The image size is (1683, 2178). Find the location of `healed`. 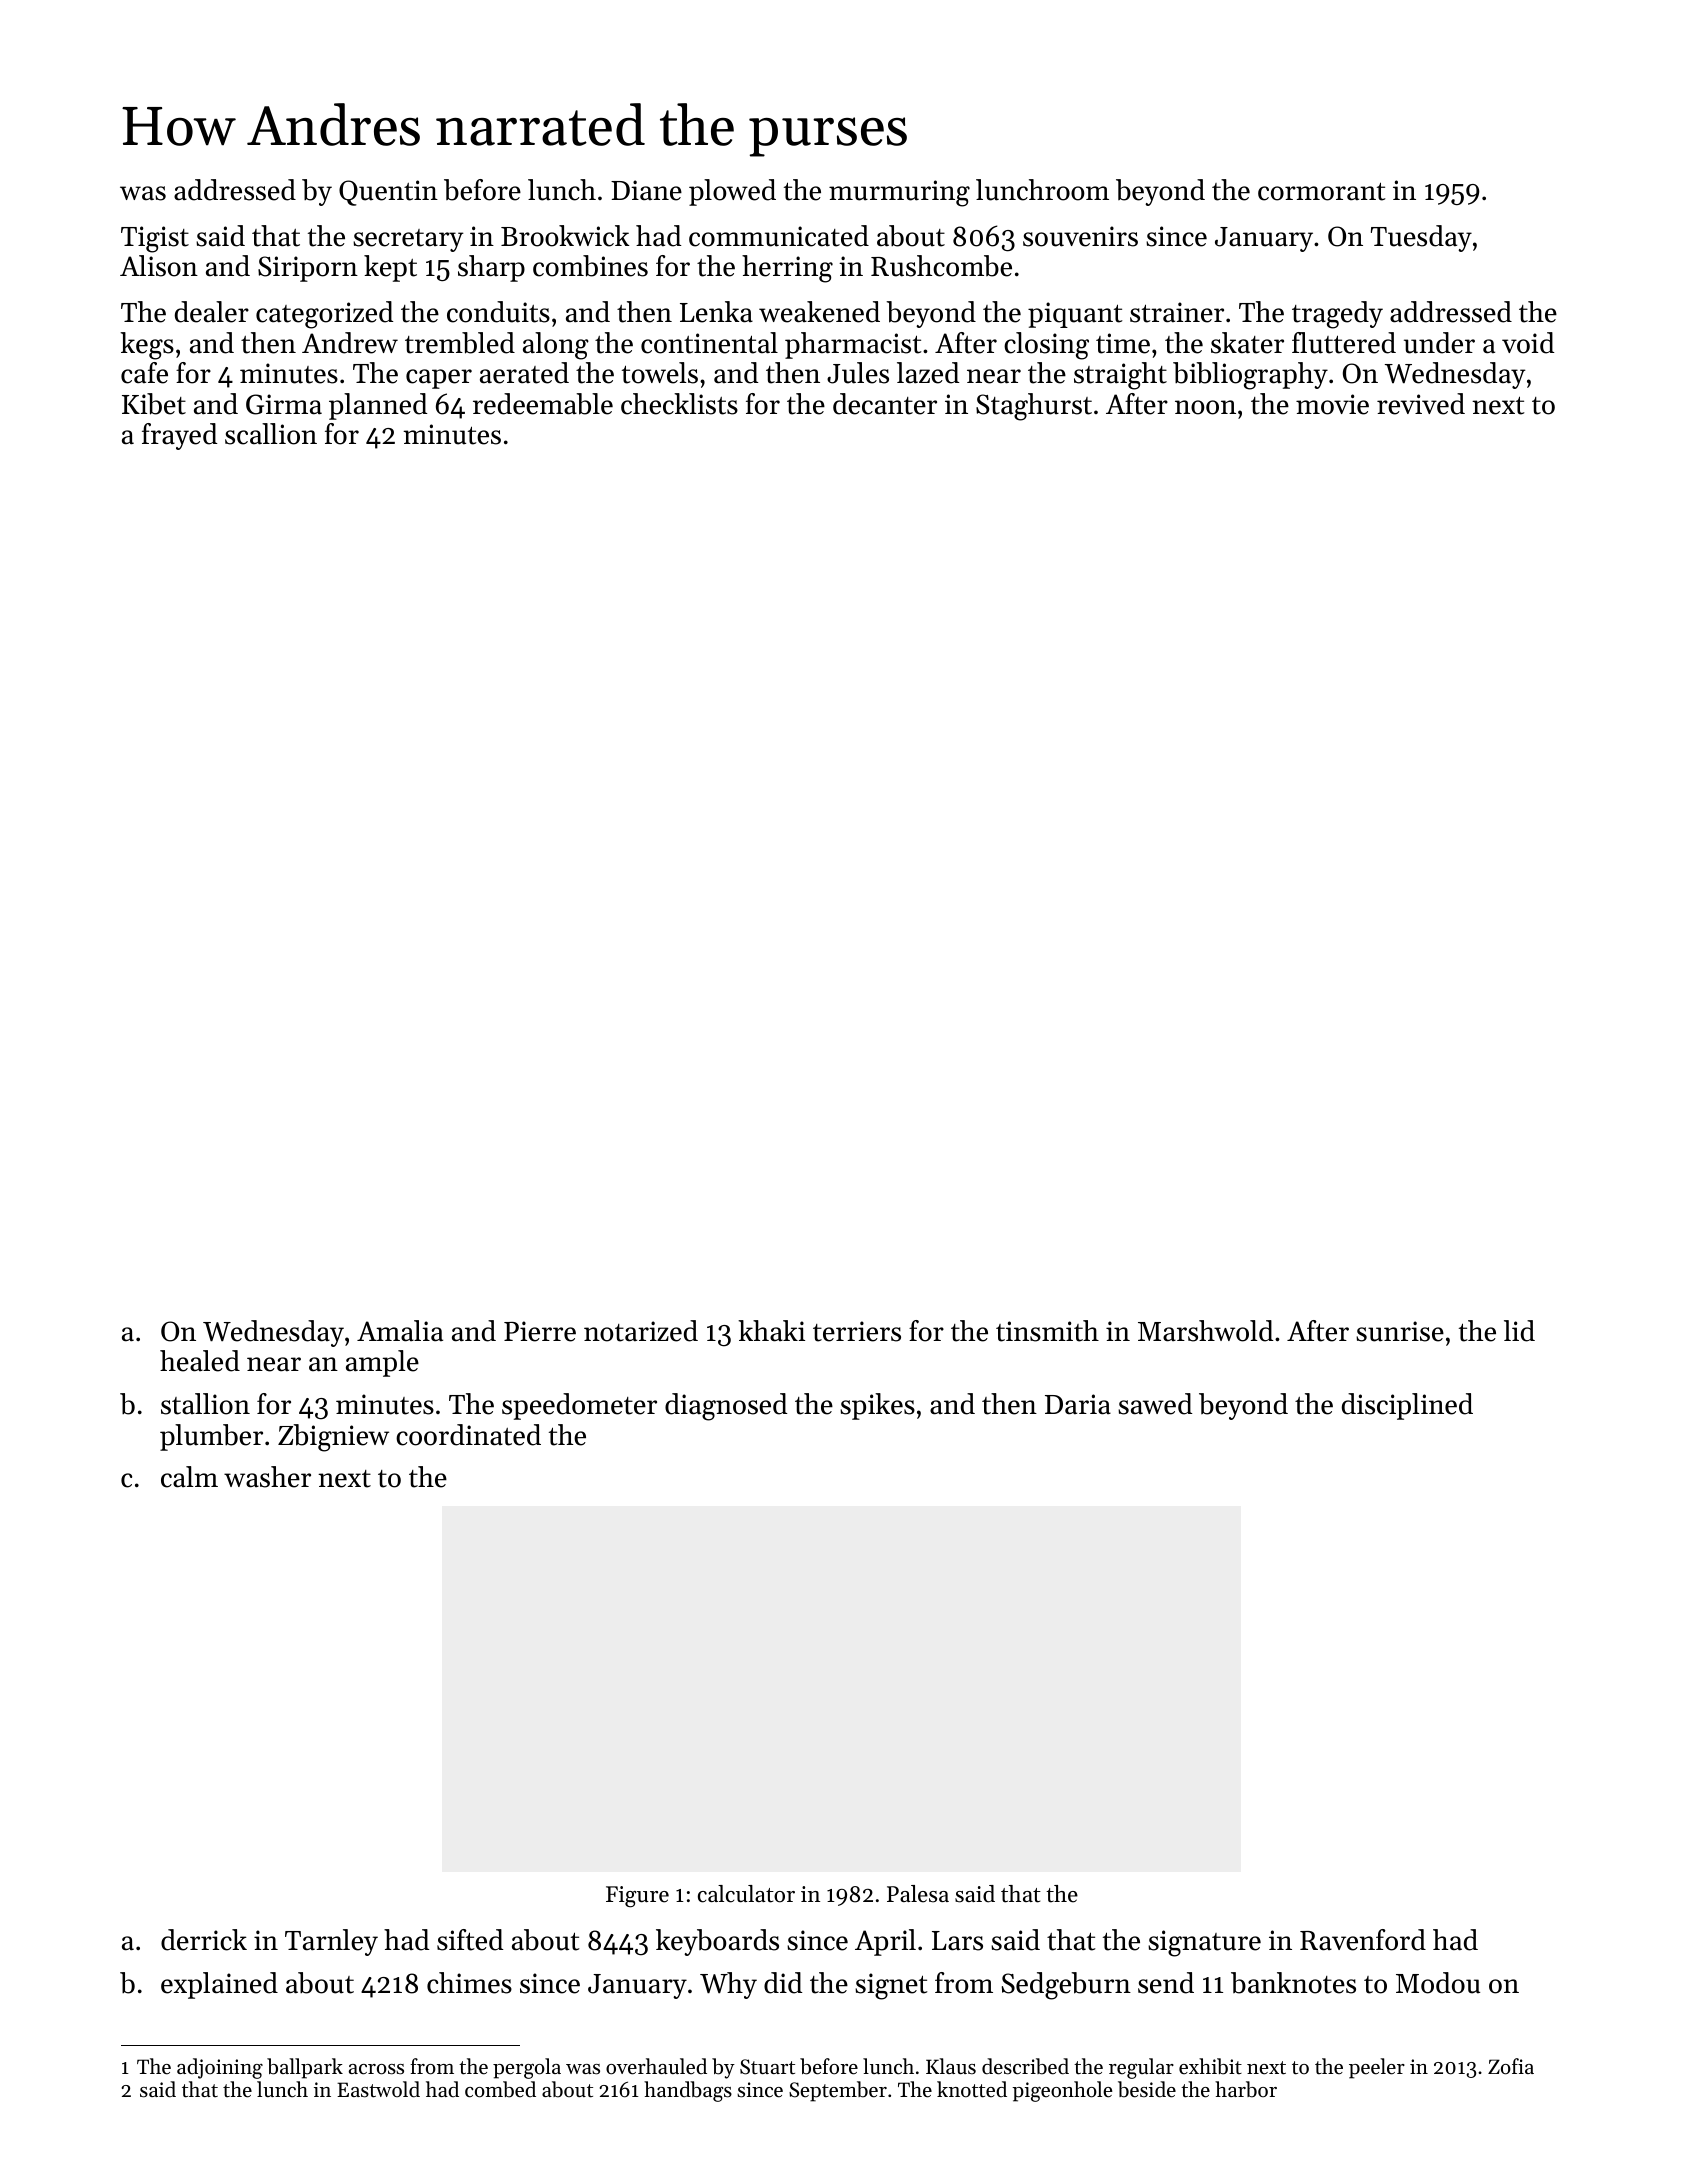

healed is located at coordinates (200, 1361).
